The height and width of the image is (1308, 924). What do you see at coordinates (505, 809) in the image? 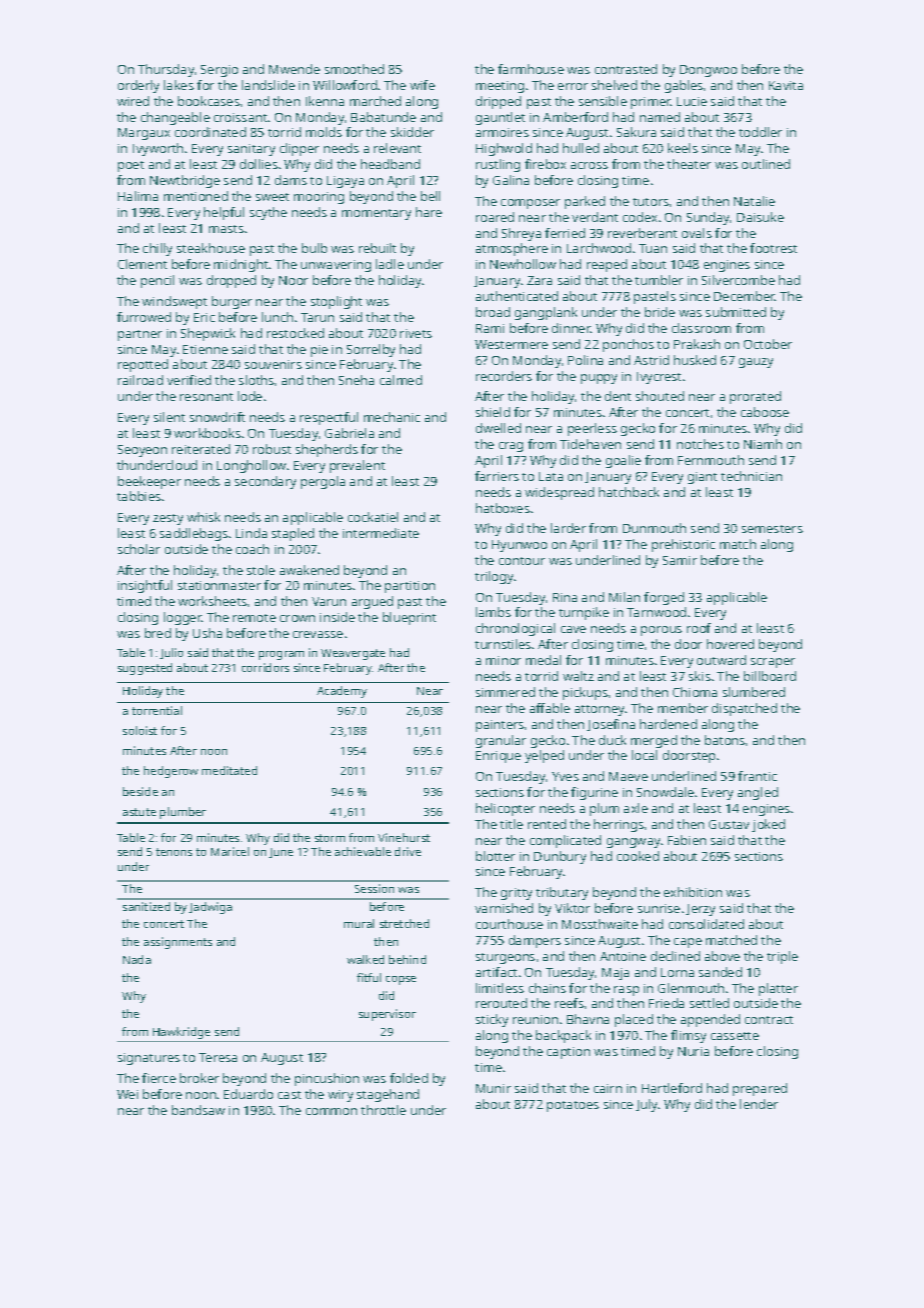
I see `helicopter` at bounding box center [505, 809].
